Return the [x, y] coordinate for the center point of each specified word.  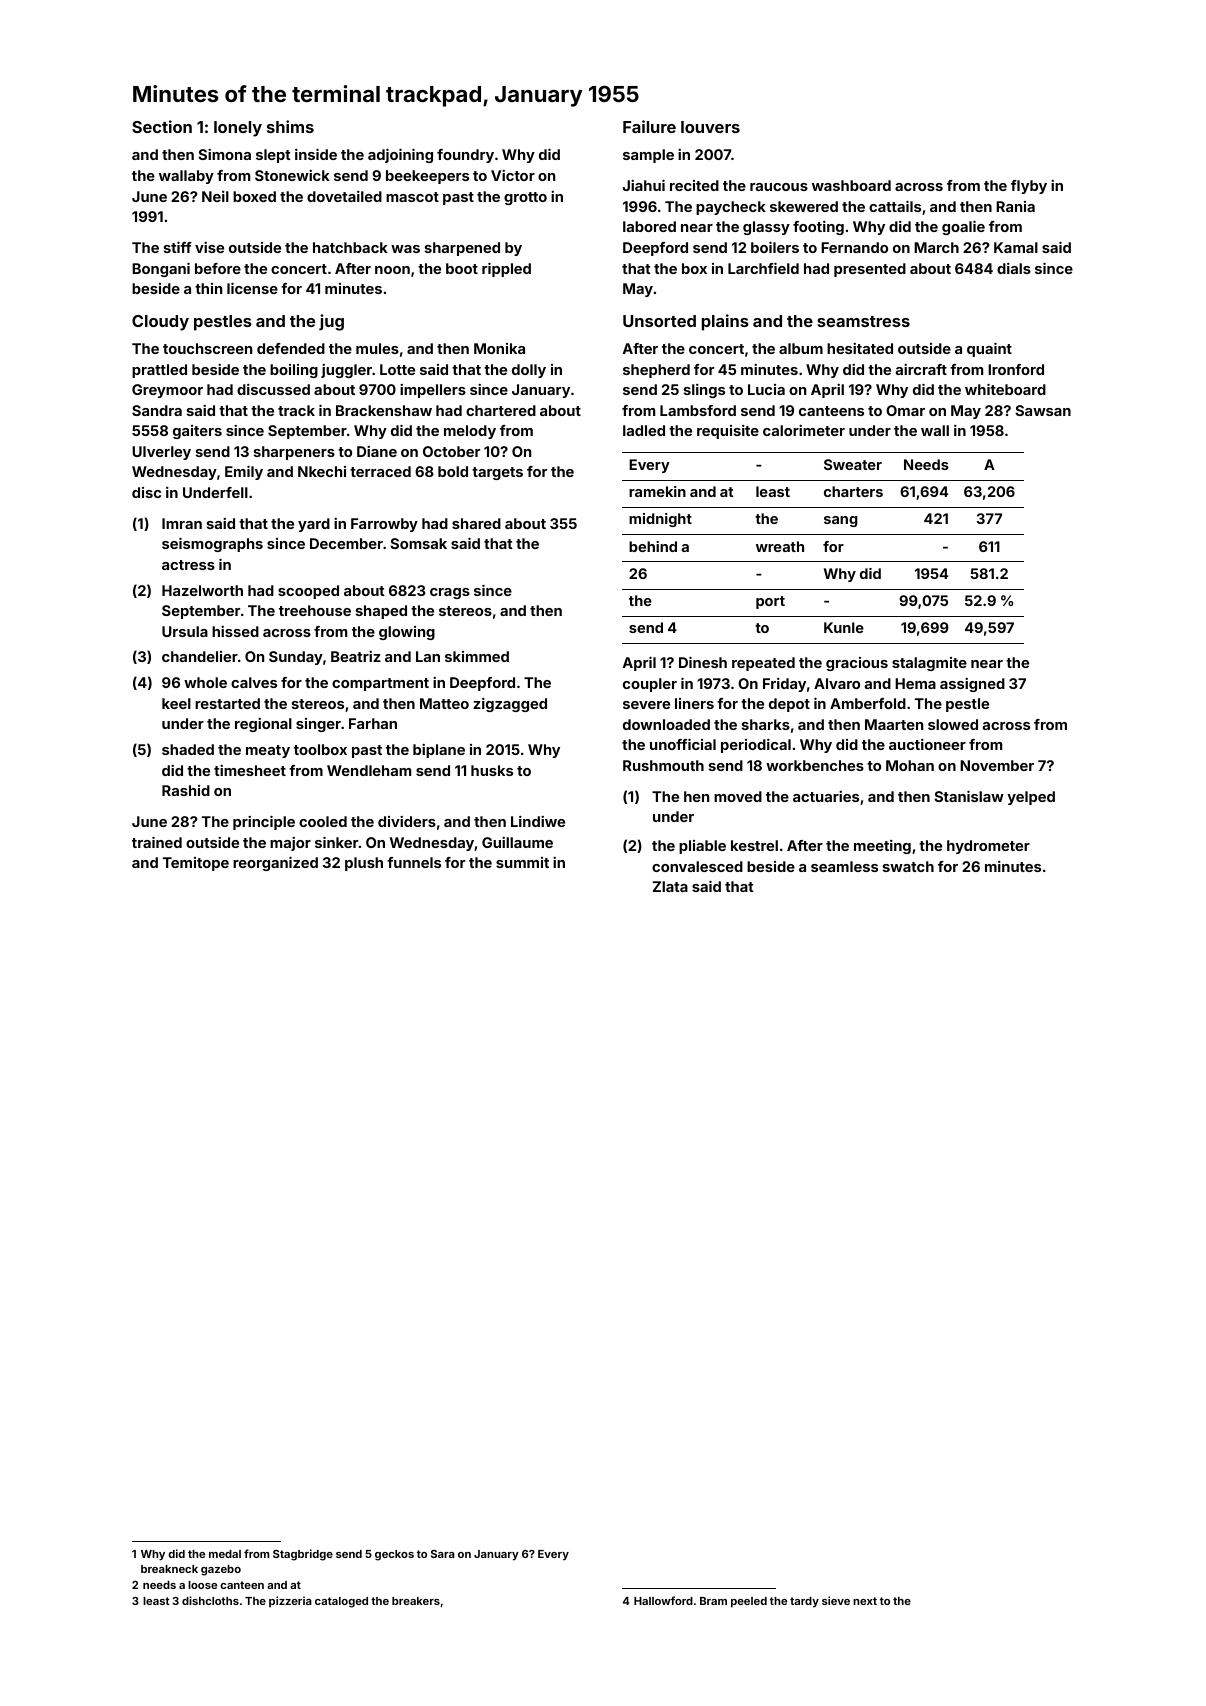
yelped [1031, 798]
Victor [513, 175]
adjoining [400, 156]
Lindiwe [538, 821]
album [801, 348]
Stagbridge [303, 1555]
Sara [443, 1554]
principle [264, 823]
